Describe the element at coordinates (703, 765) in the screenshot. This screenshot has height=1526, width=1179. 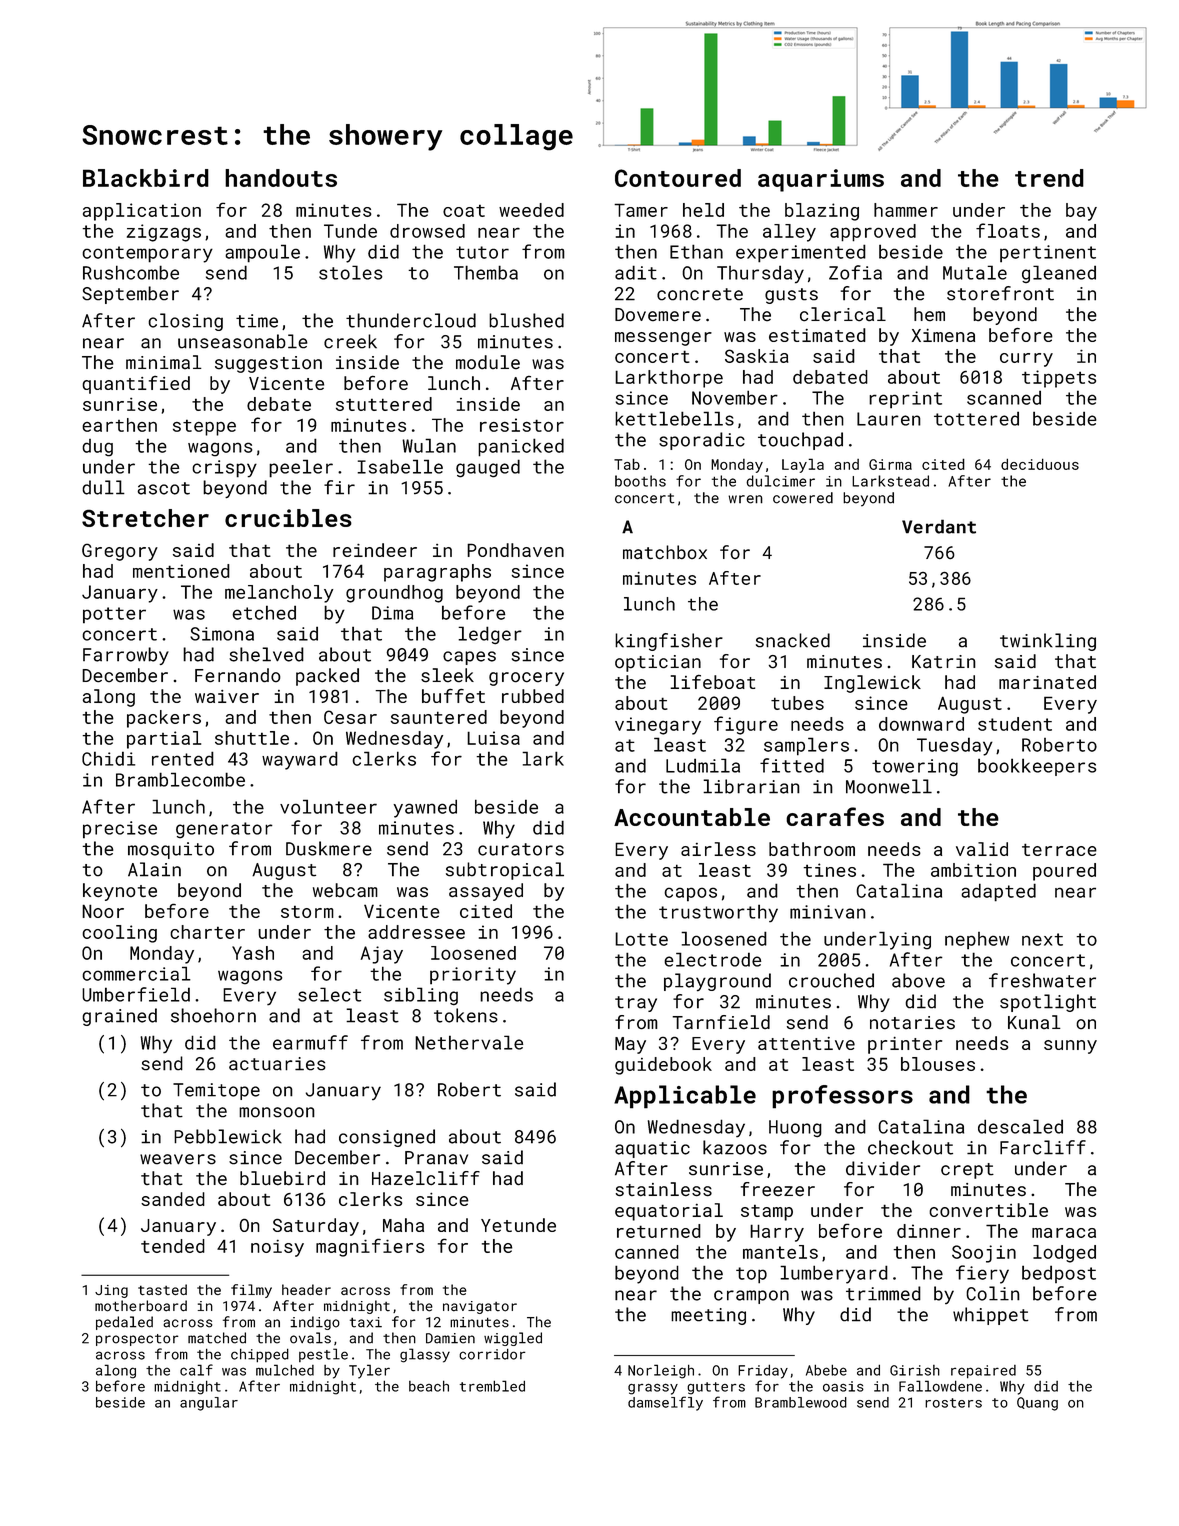
I see `Ludmila` at that location.
